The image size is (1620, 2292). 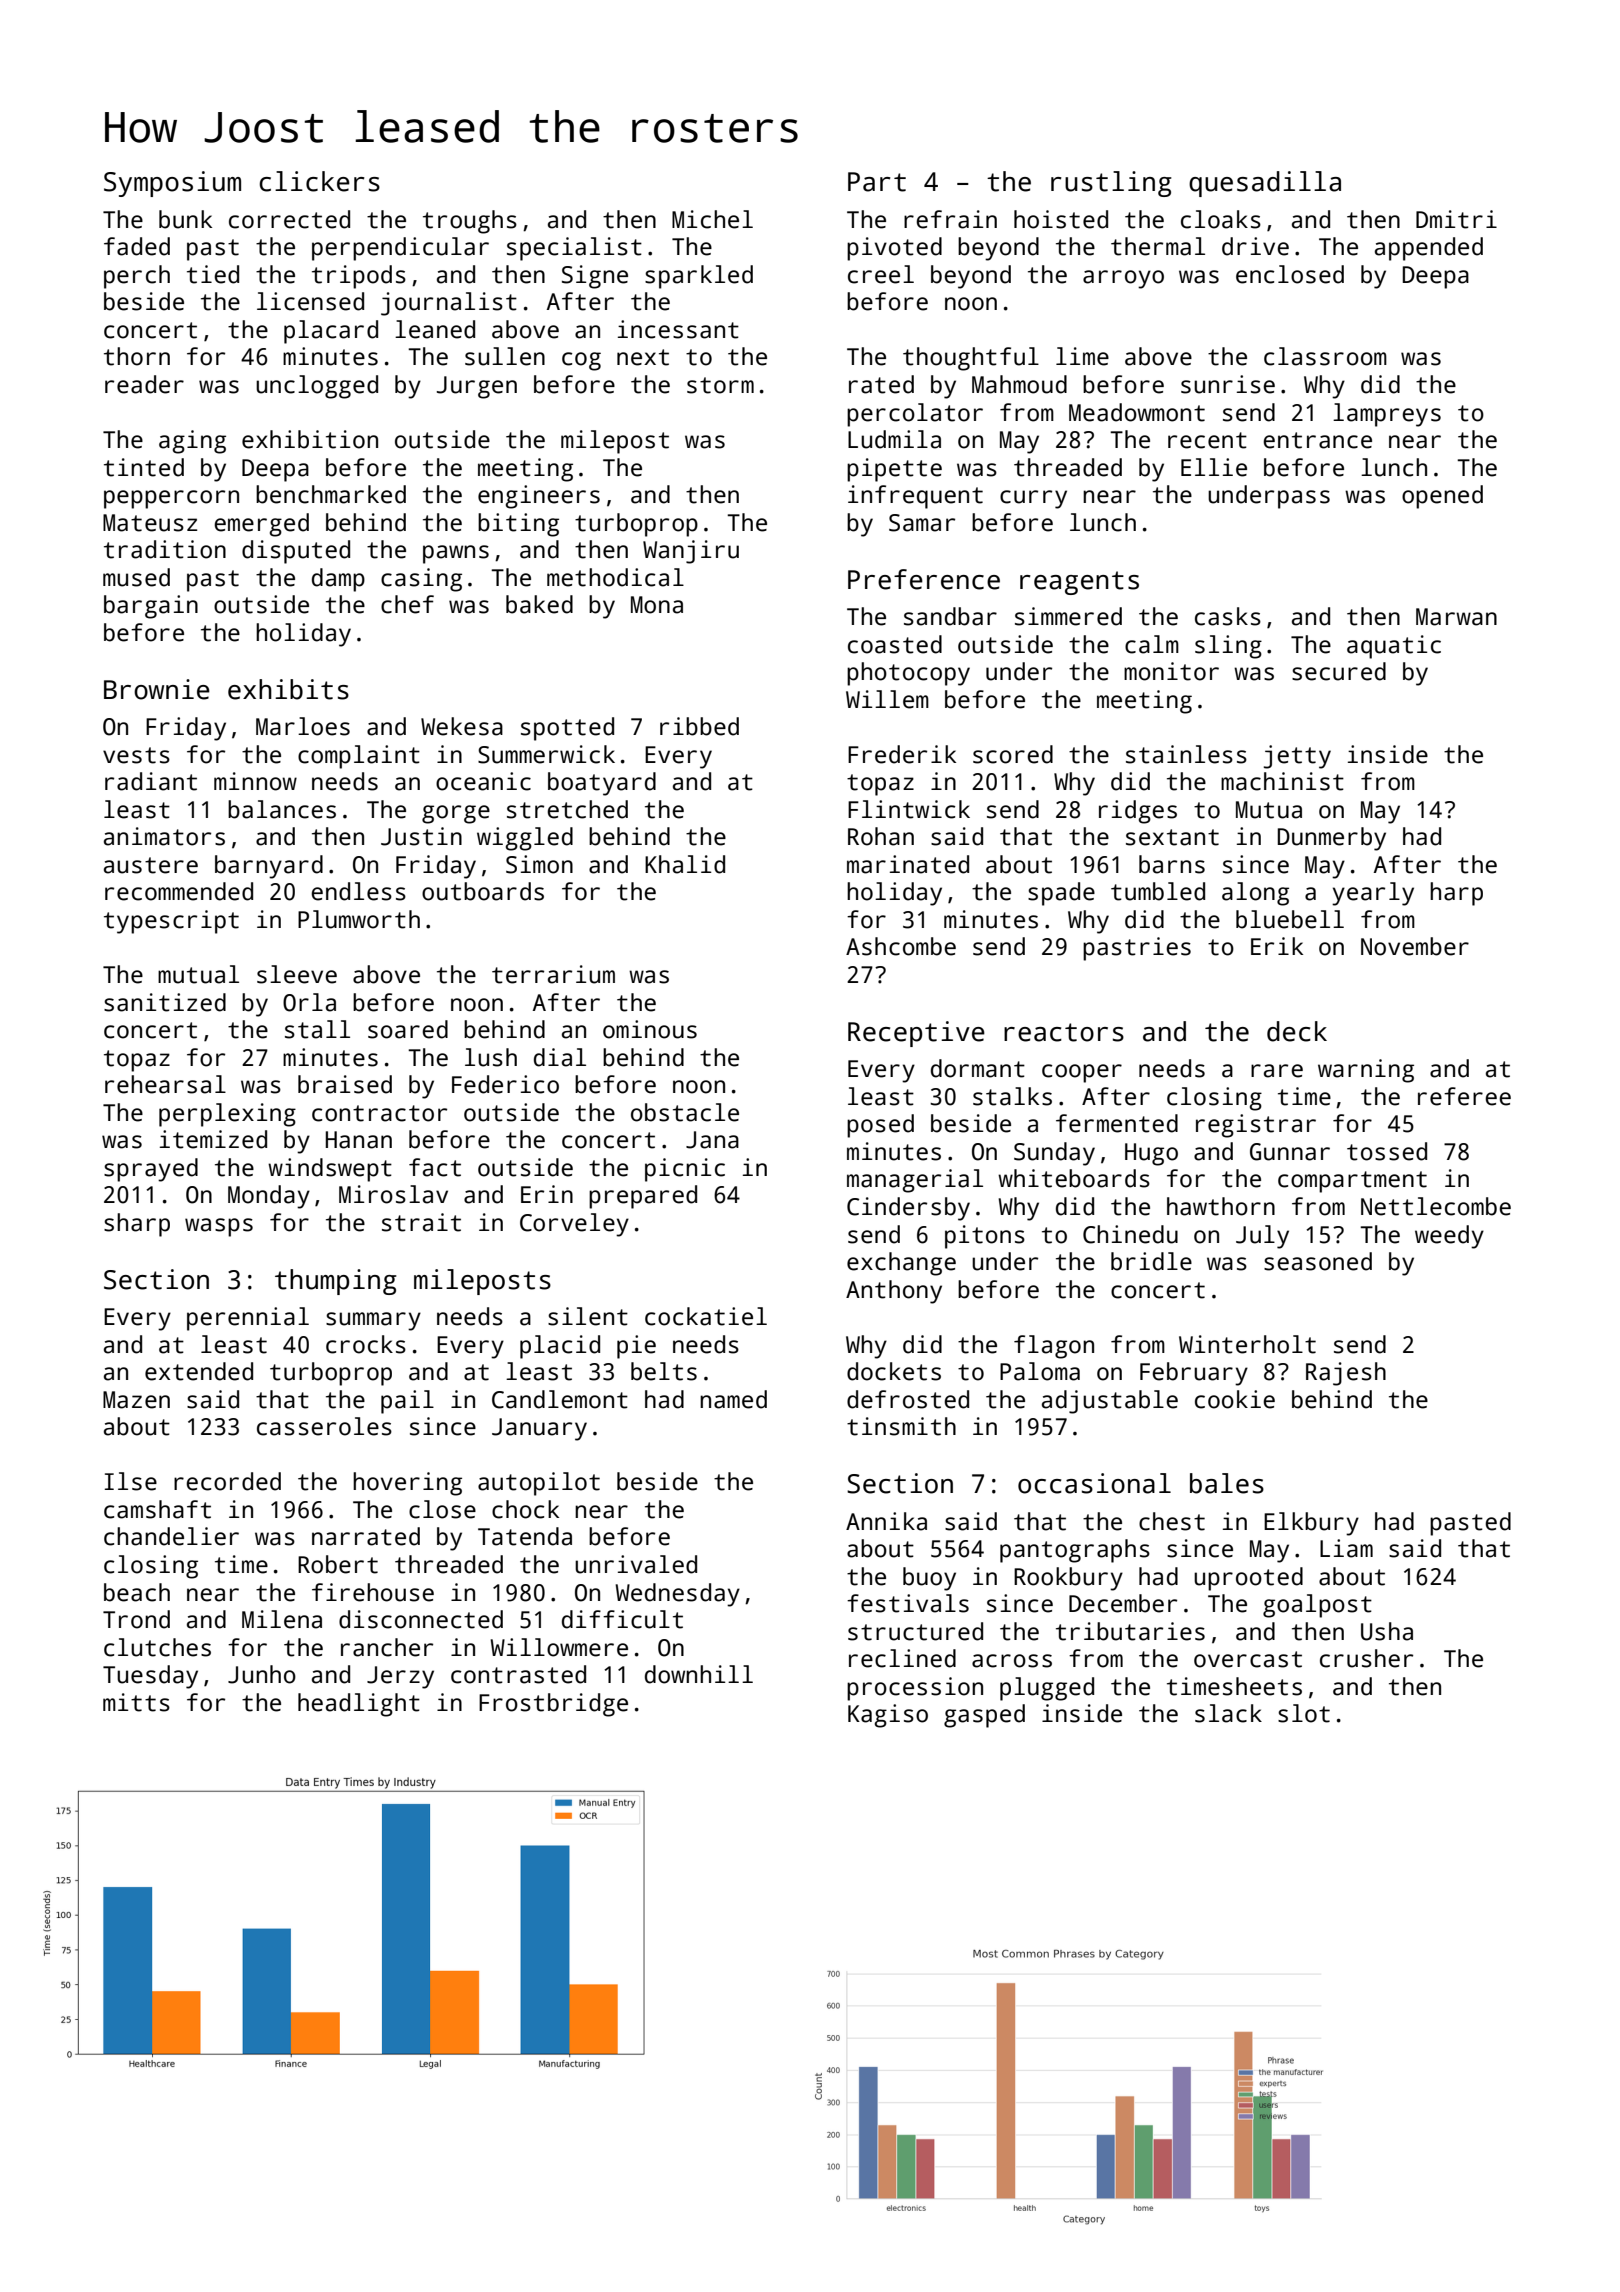 I want to click on contrasted, so click(x=518, y=1674).
